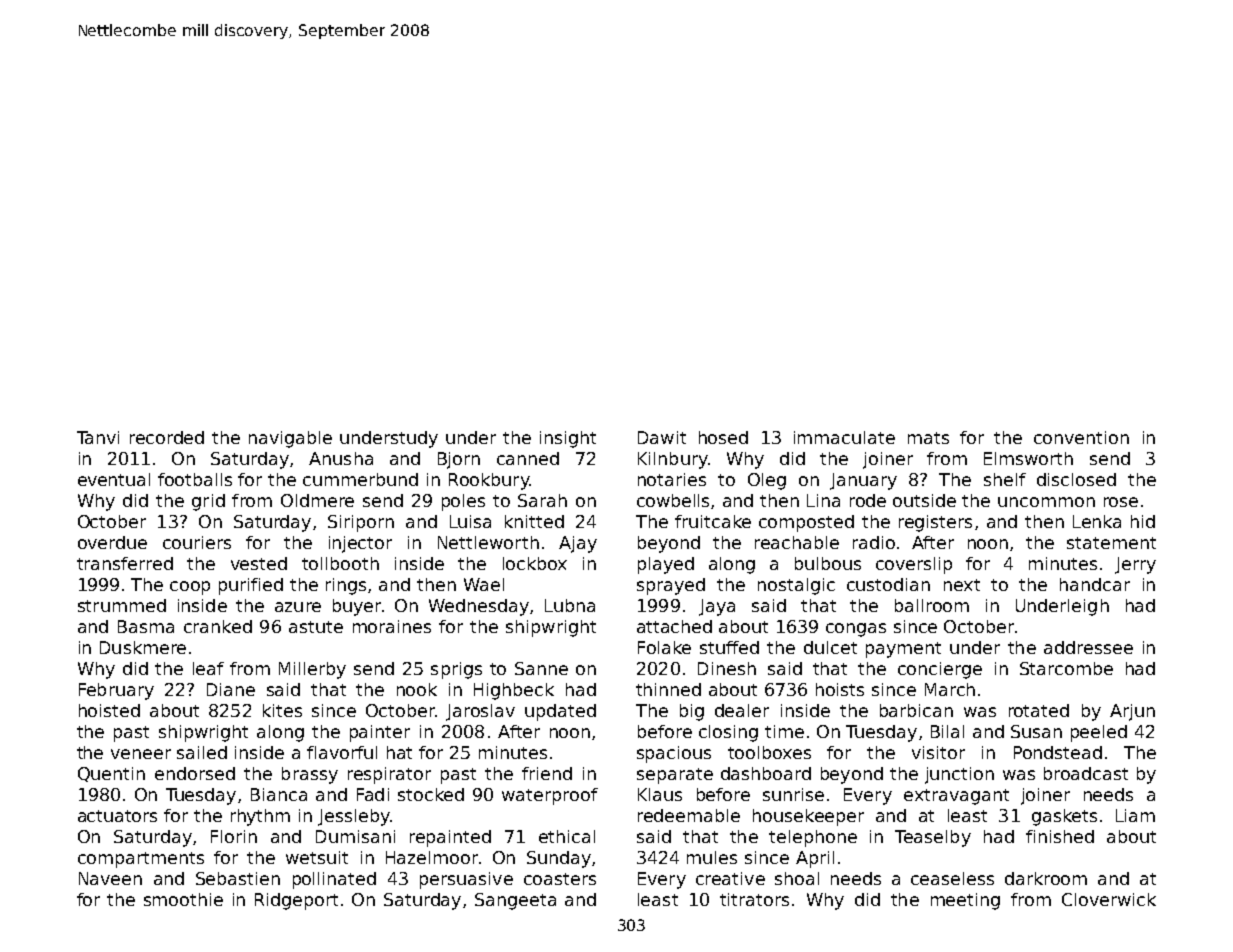 Image resolution: width=1233 pixels, height=952 pixels. I want to click on rotated, so click(1039, 710).
